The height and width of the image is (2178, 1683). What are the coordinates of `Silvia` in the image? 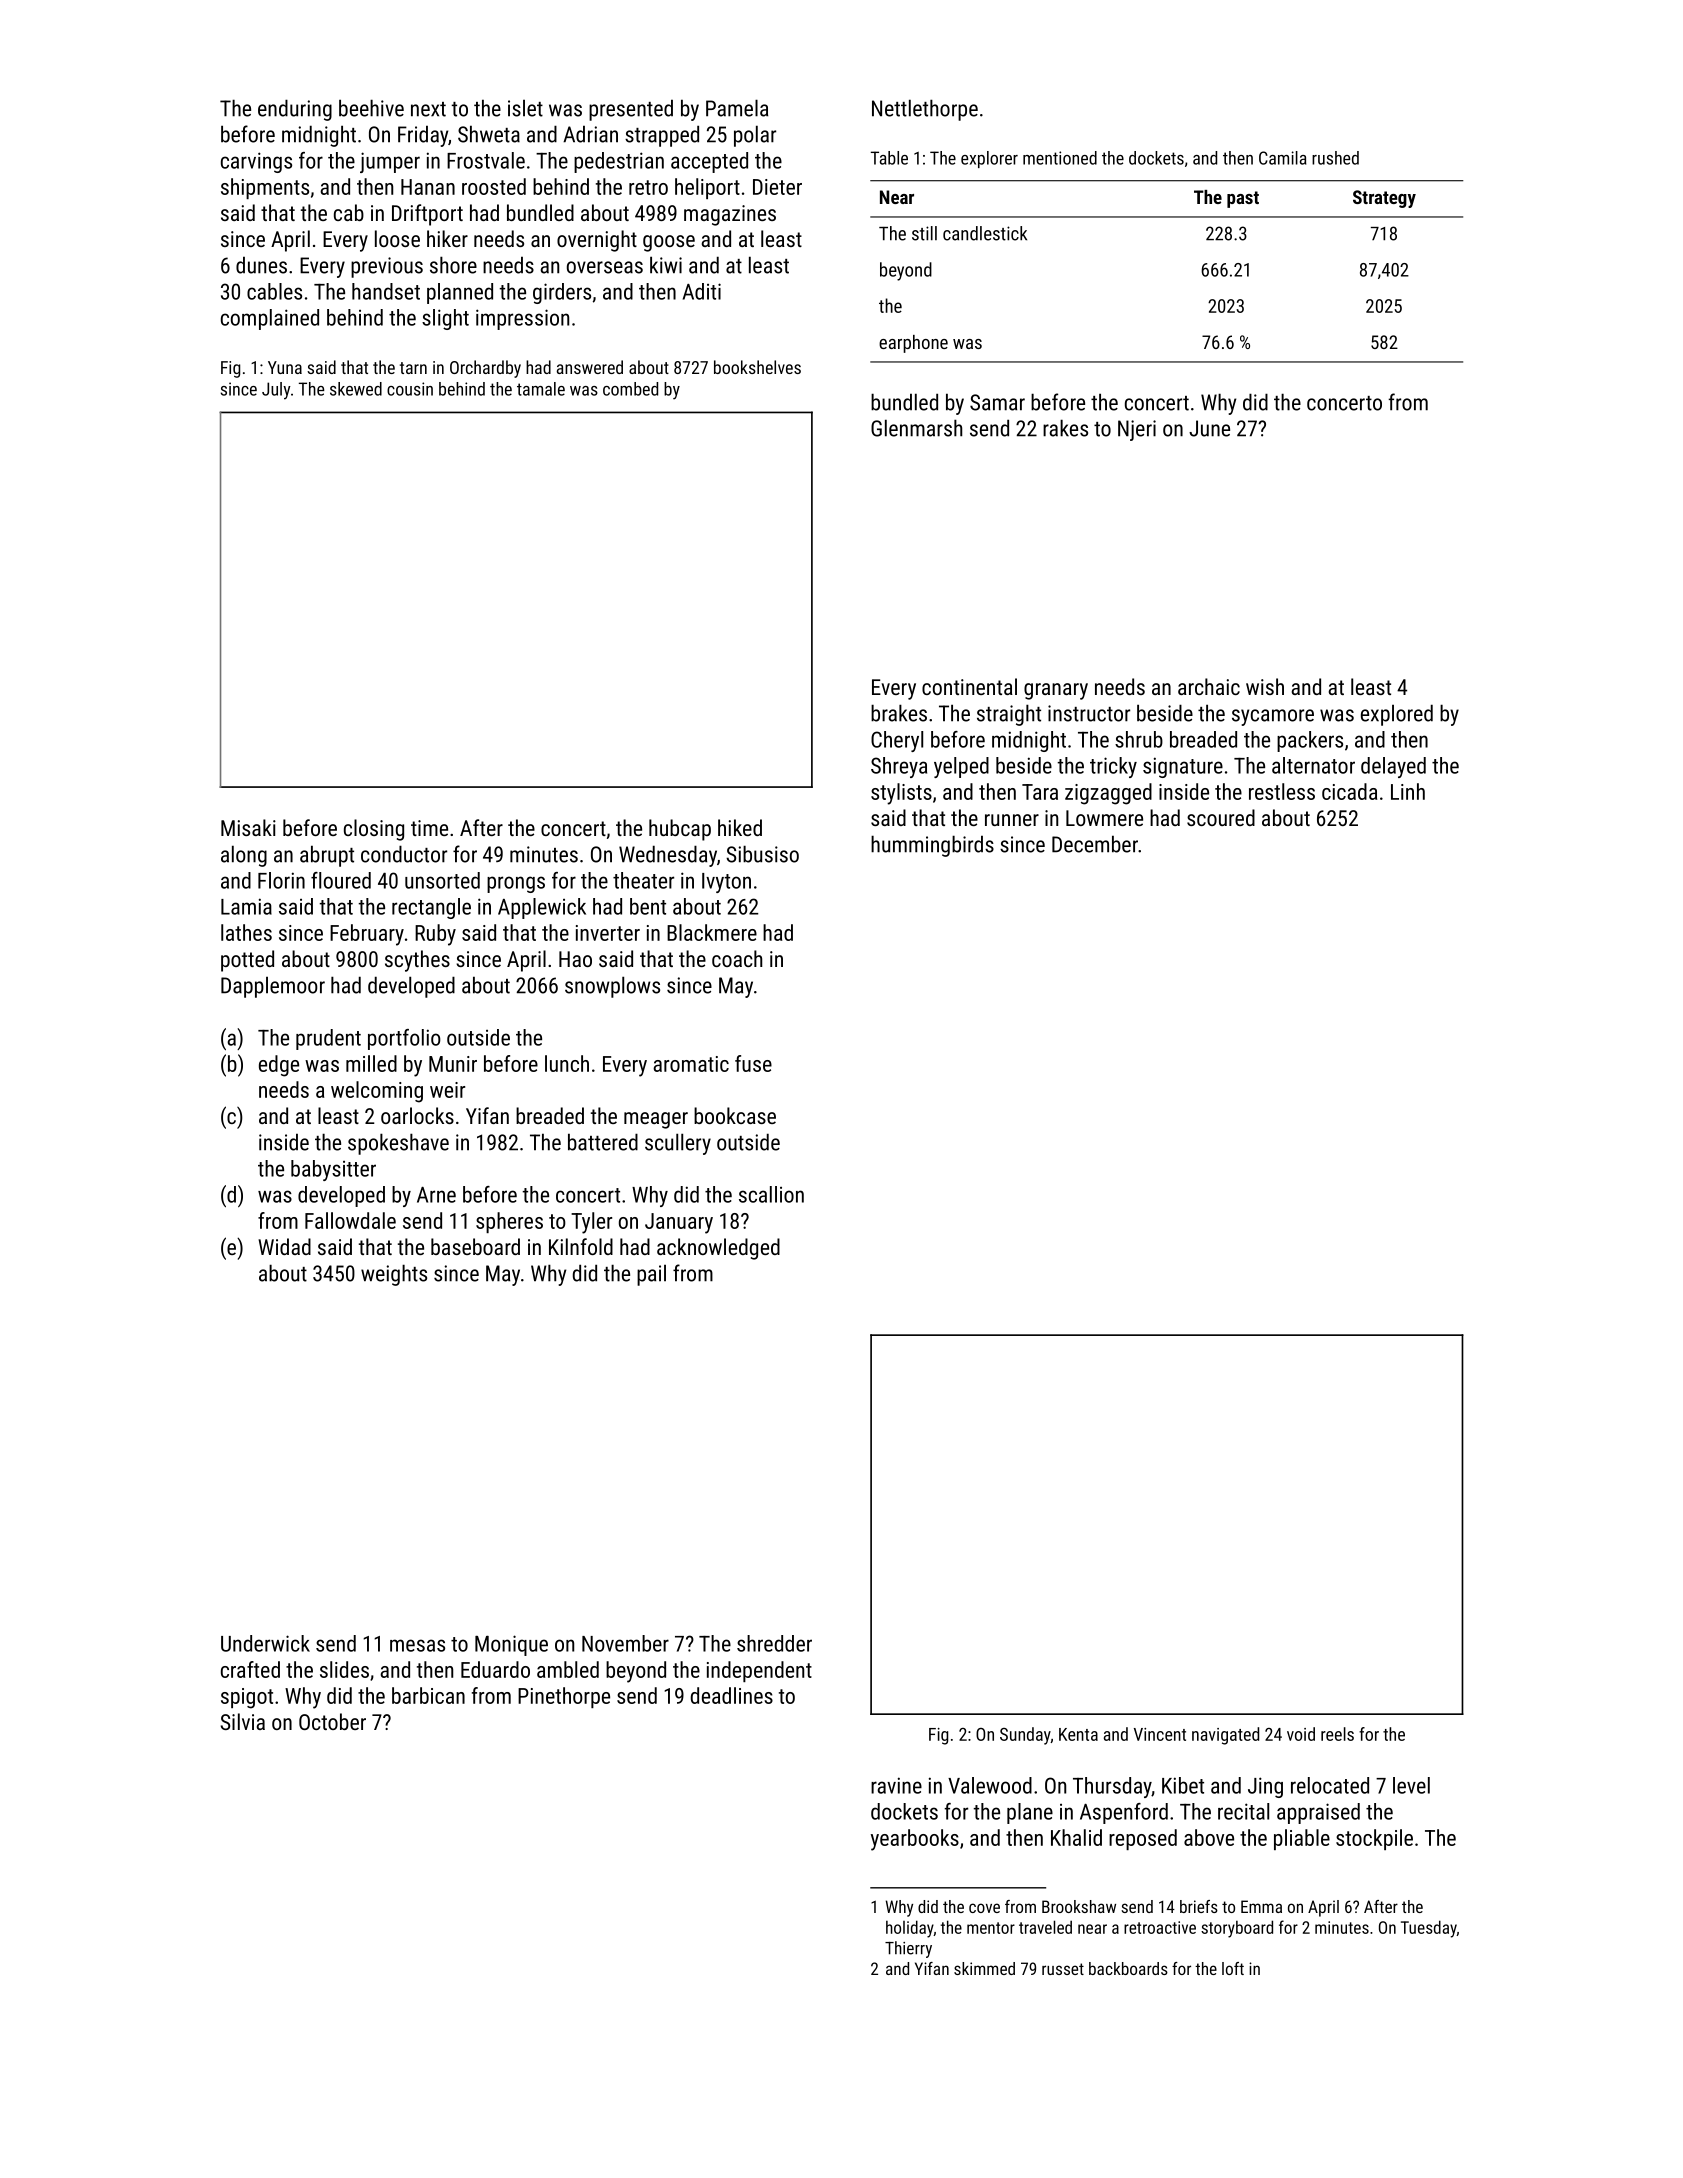 It's located at (243, 1721).
